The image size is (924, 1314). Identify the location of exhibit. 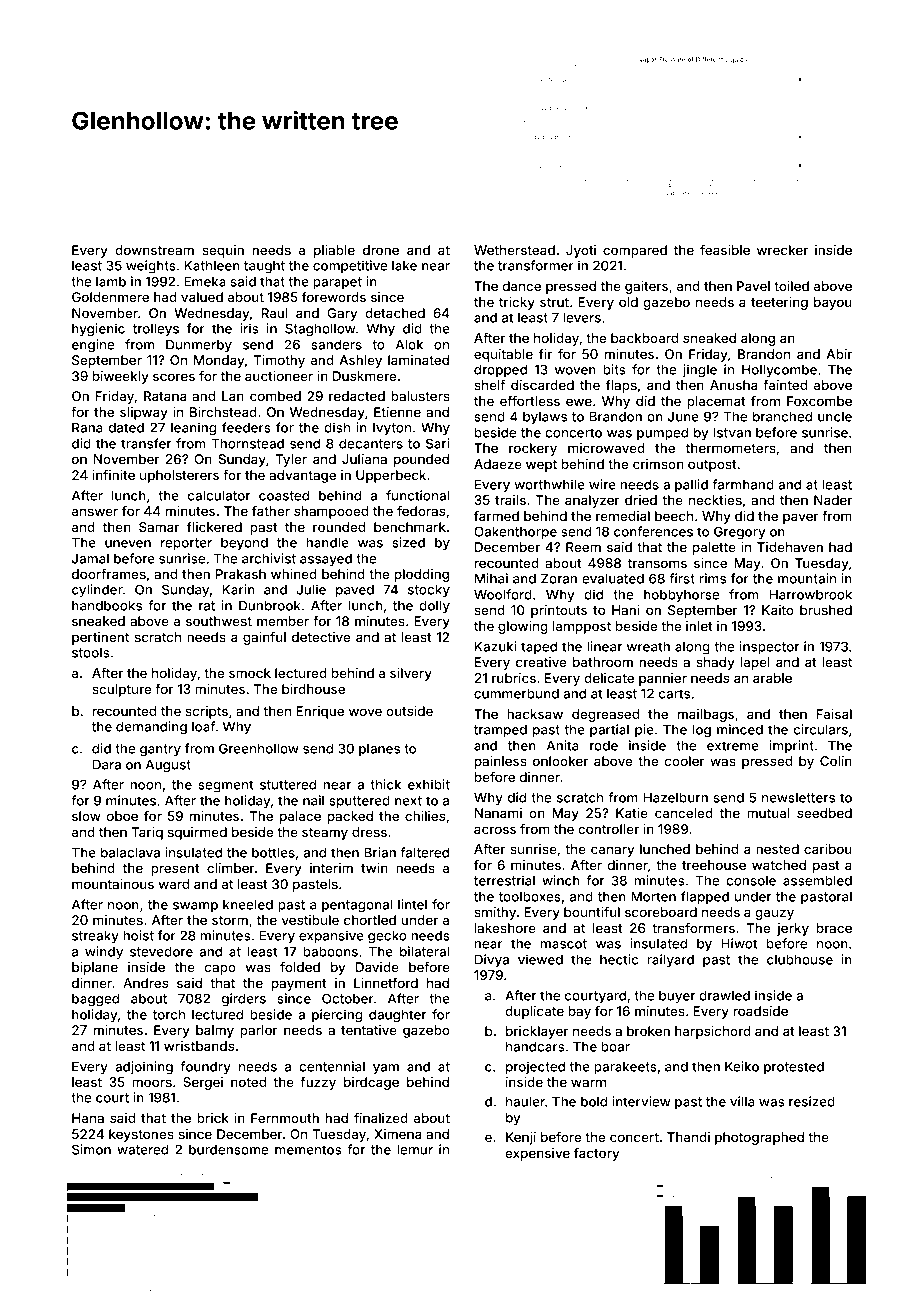
(429, 784).
